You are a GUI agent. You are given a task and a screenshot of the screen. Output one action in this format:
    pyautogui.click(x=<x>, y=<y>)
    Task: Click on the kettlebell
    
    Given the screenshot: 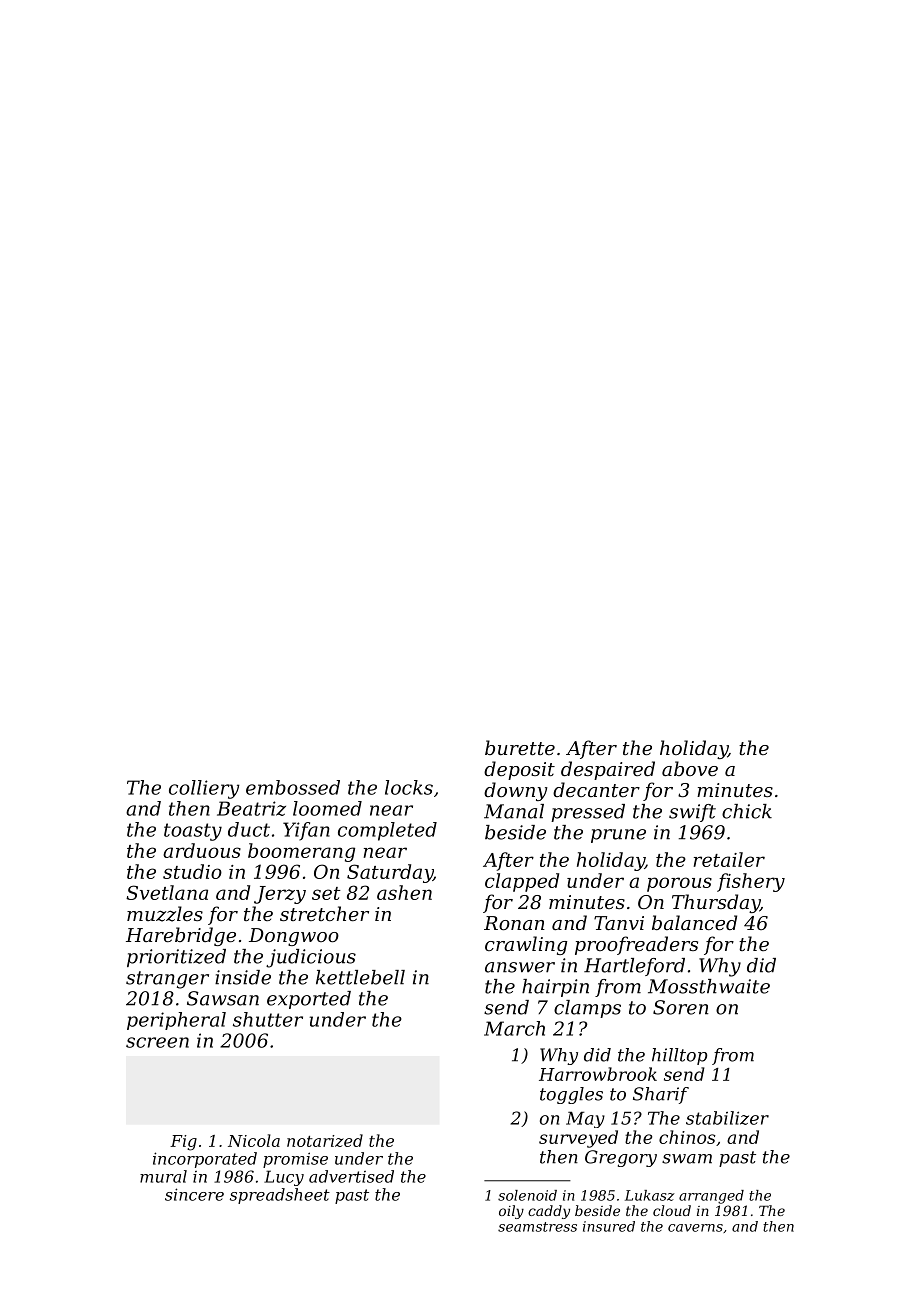 What is the action you would take?
    pyautogui.click(x=360, y=977)
